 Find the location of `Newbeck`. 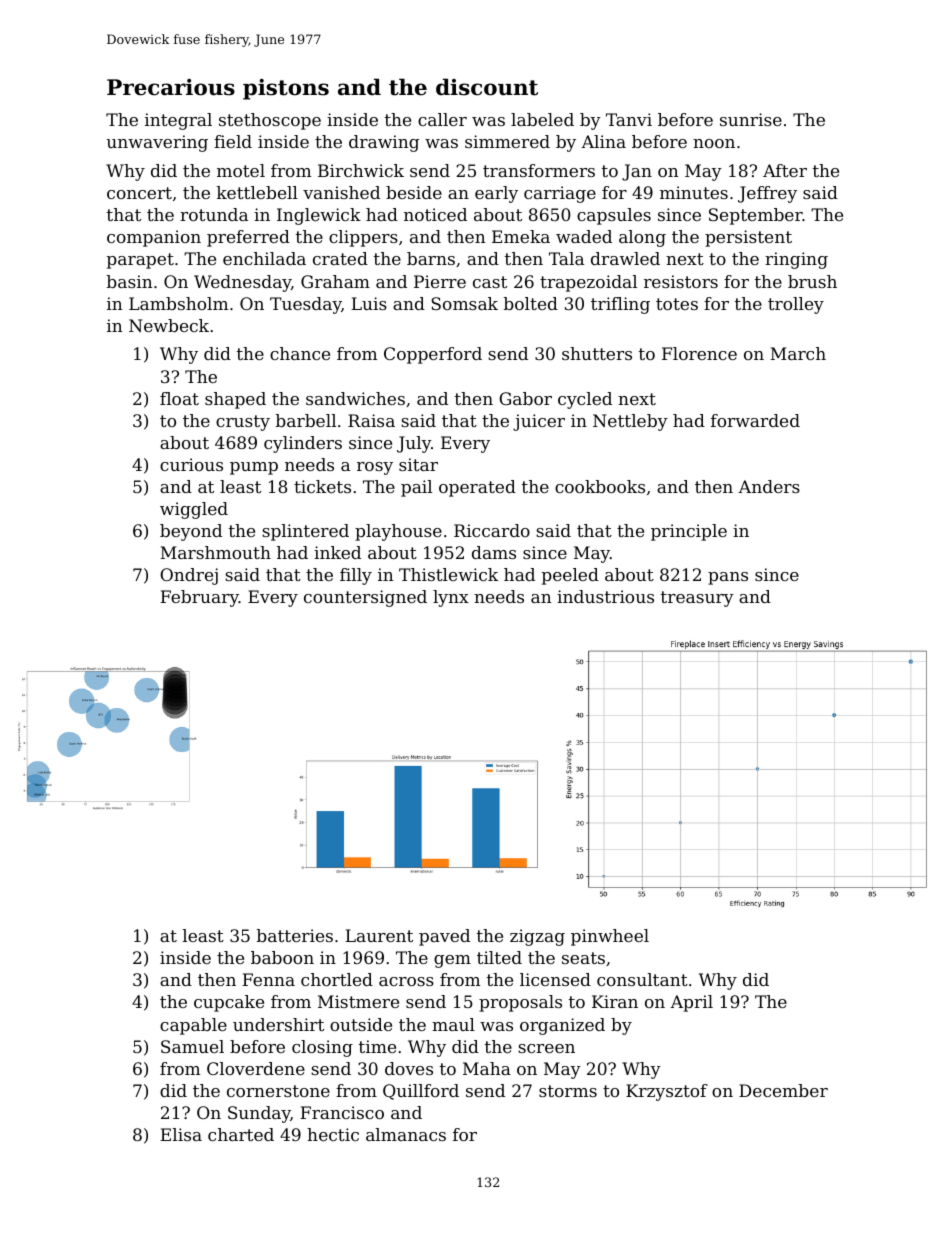

Newbeck is located at coordinates (169, 325).
